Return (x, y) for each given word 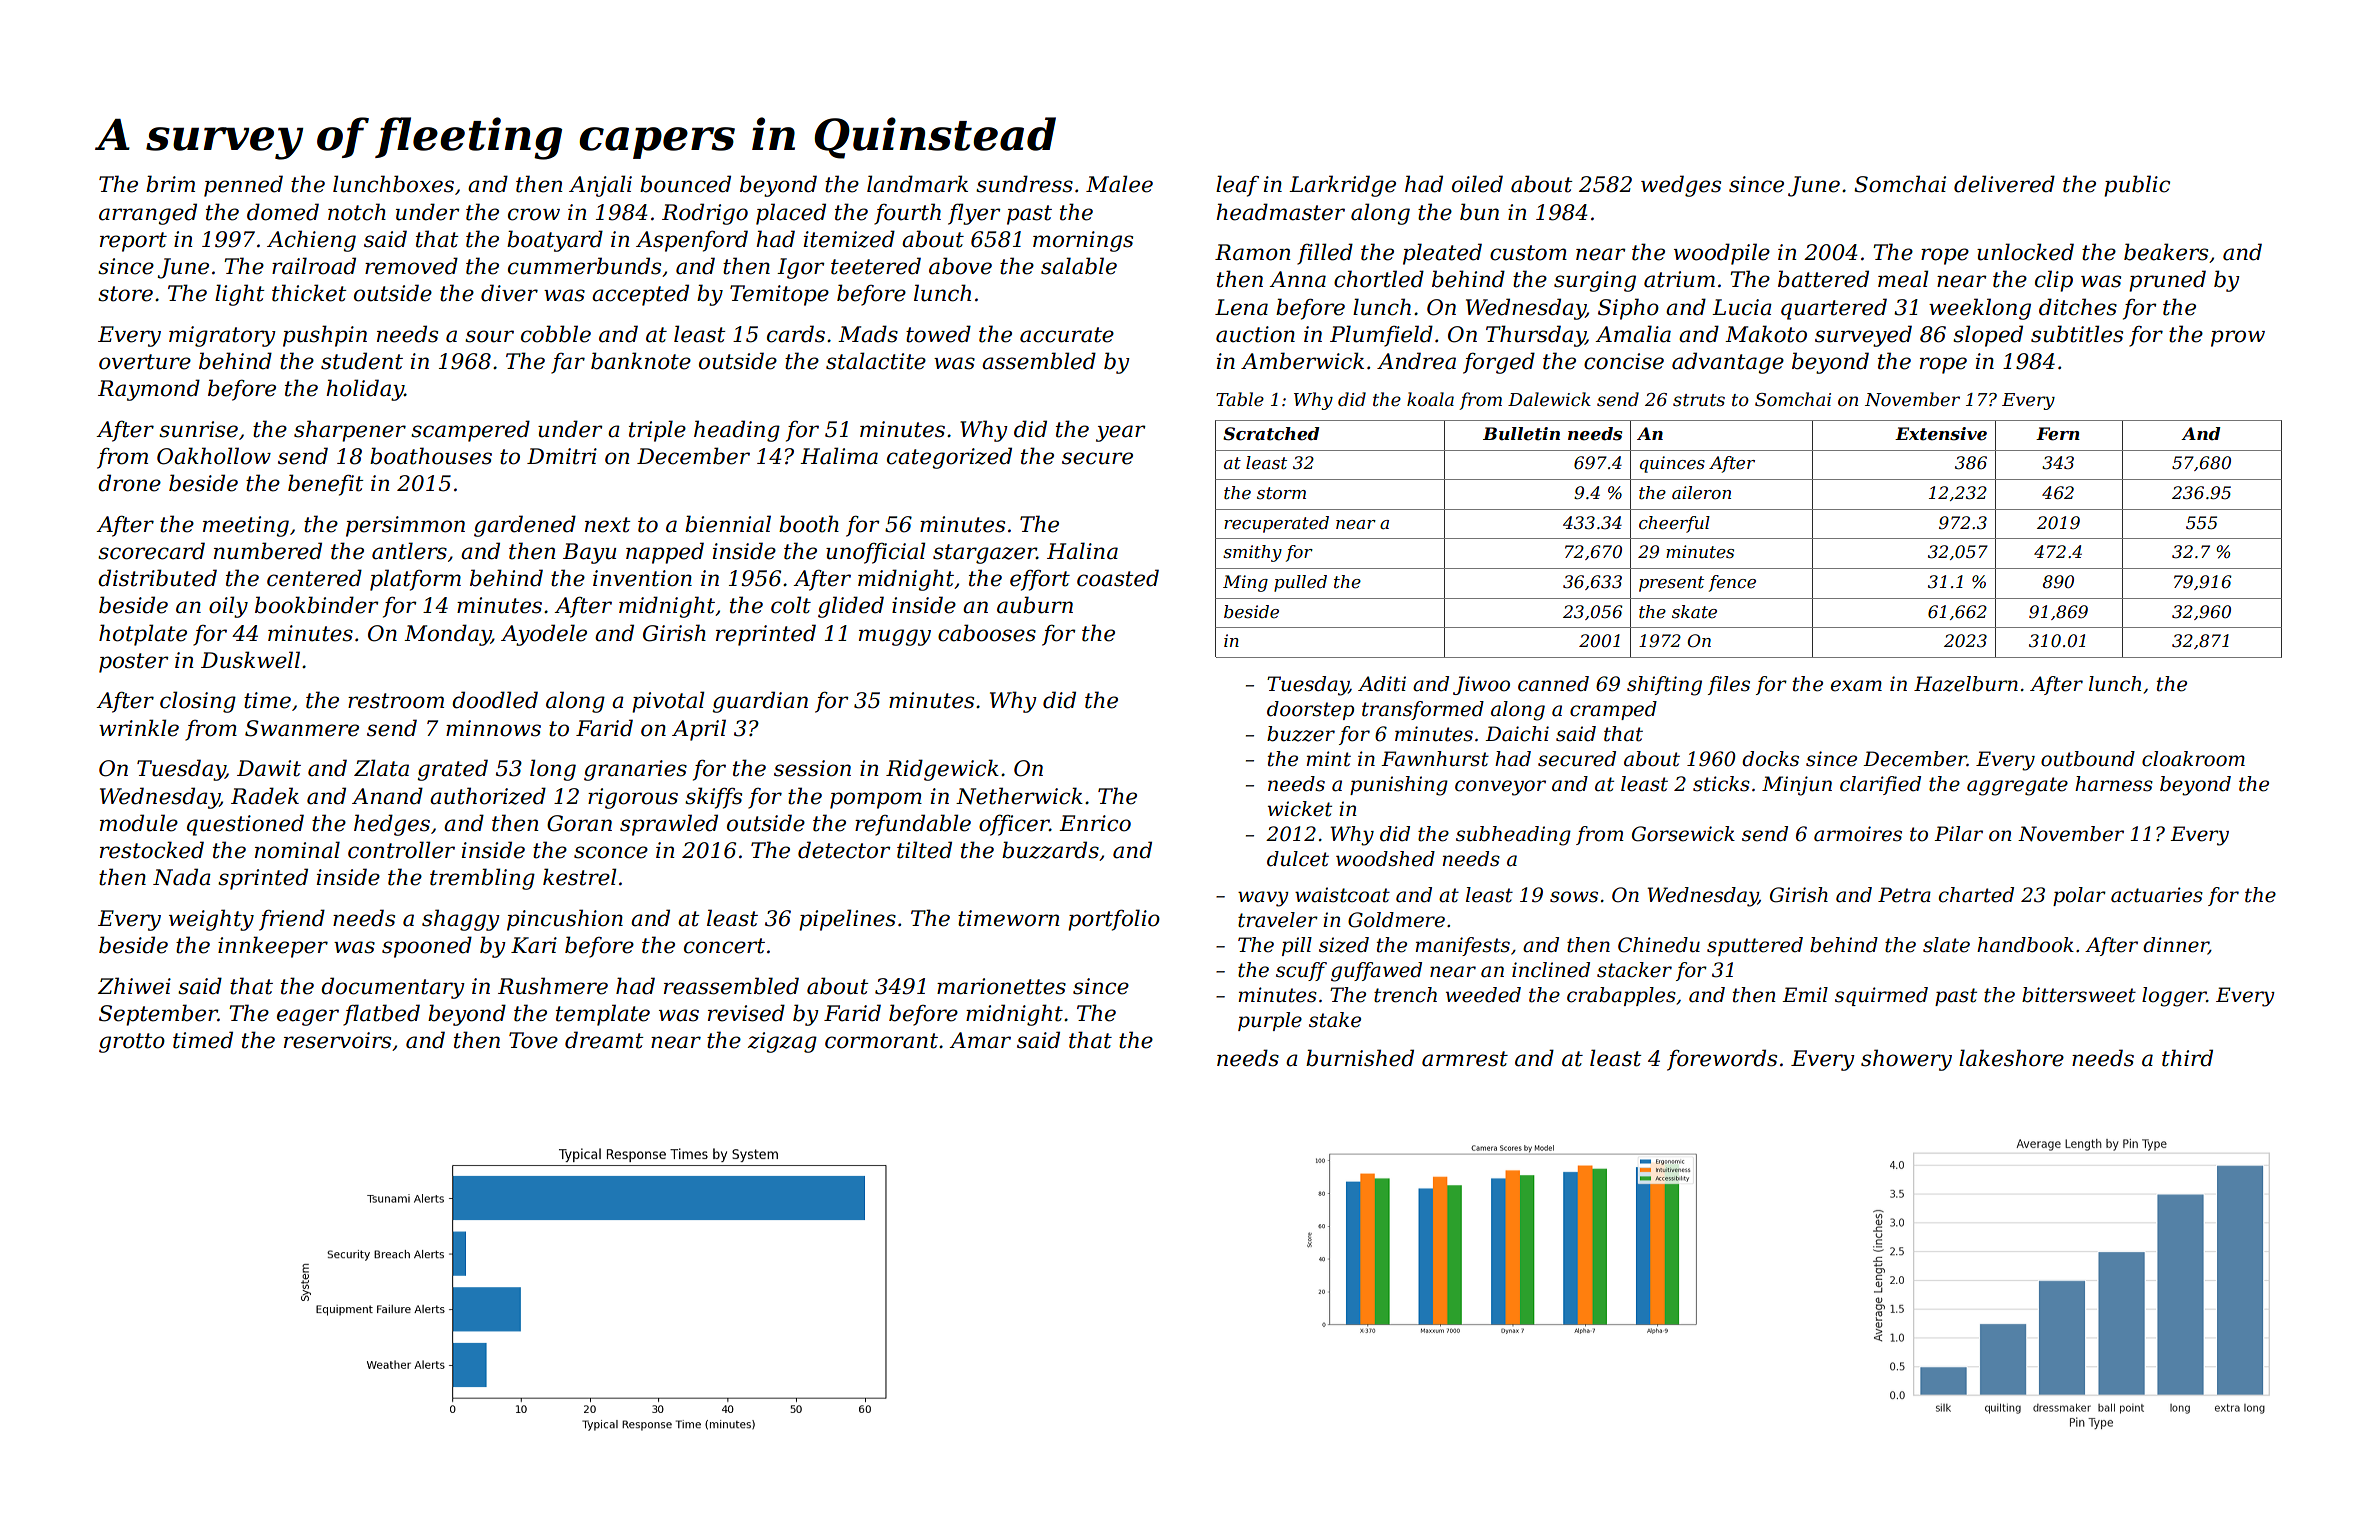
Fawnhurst (1435, 759)
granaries (635, 770)
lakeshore (2011, 1058)
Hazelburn (1966, 684)
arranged (148, 214)
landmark (917, 184)
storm (1281, 493)
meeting (246, 526)
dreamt (604, 1040)
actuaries (2157, 895)
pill (1297, 946)
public (2137, 186)
